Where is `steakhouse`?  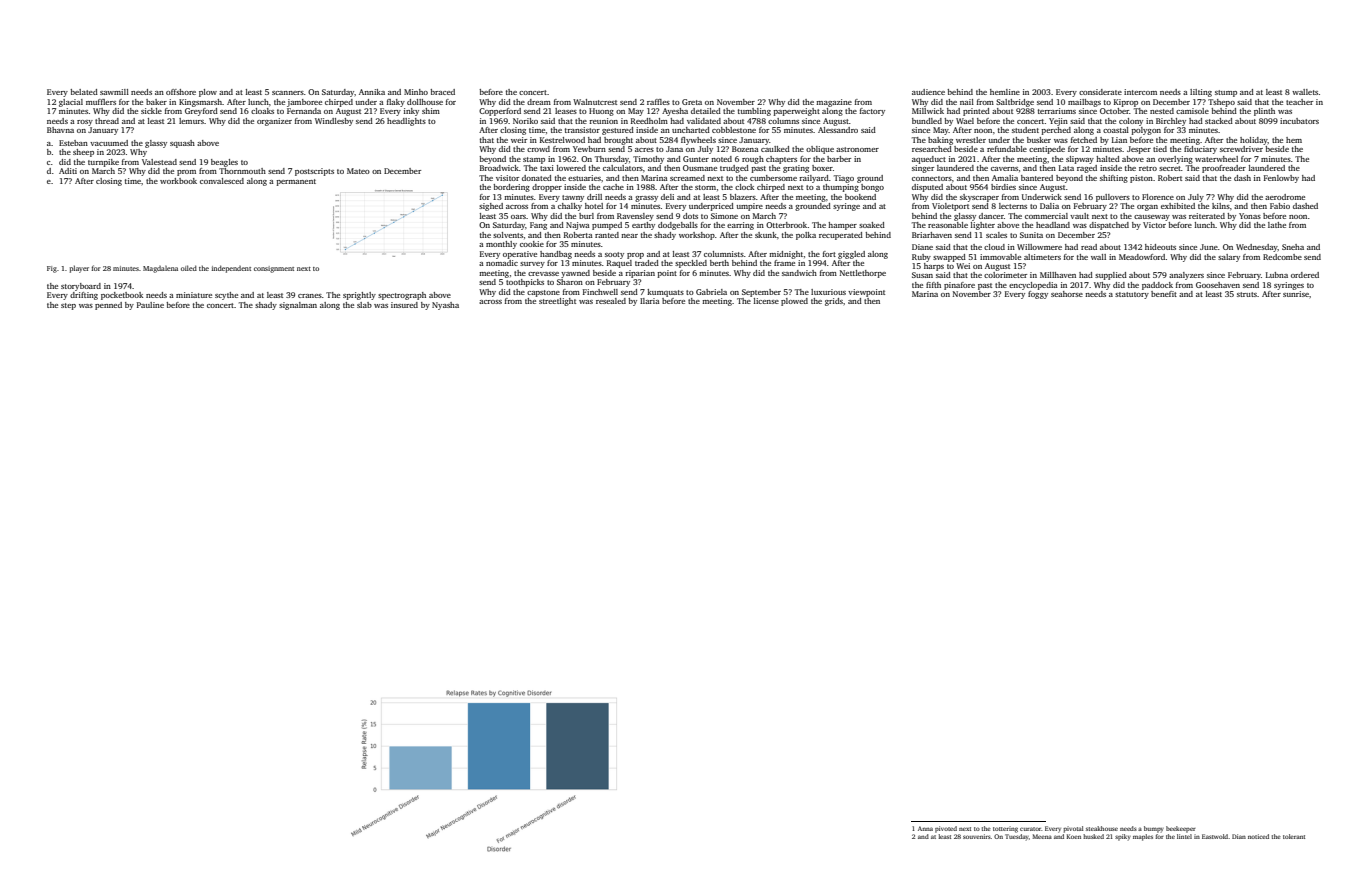
steakhouse is located at coordinates (1102, 828).
